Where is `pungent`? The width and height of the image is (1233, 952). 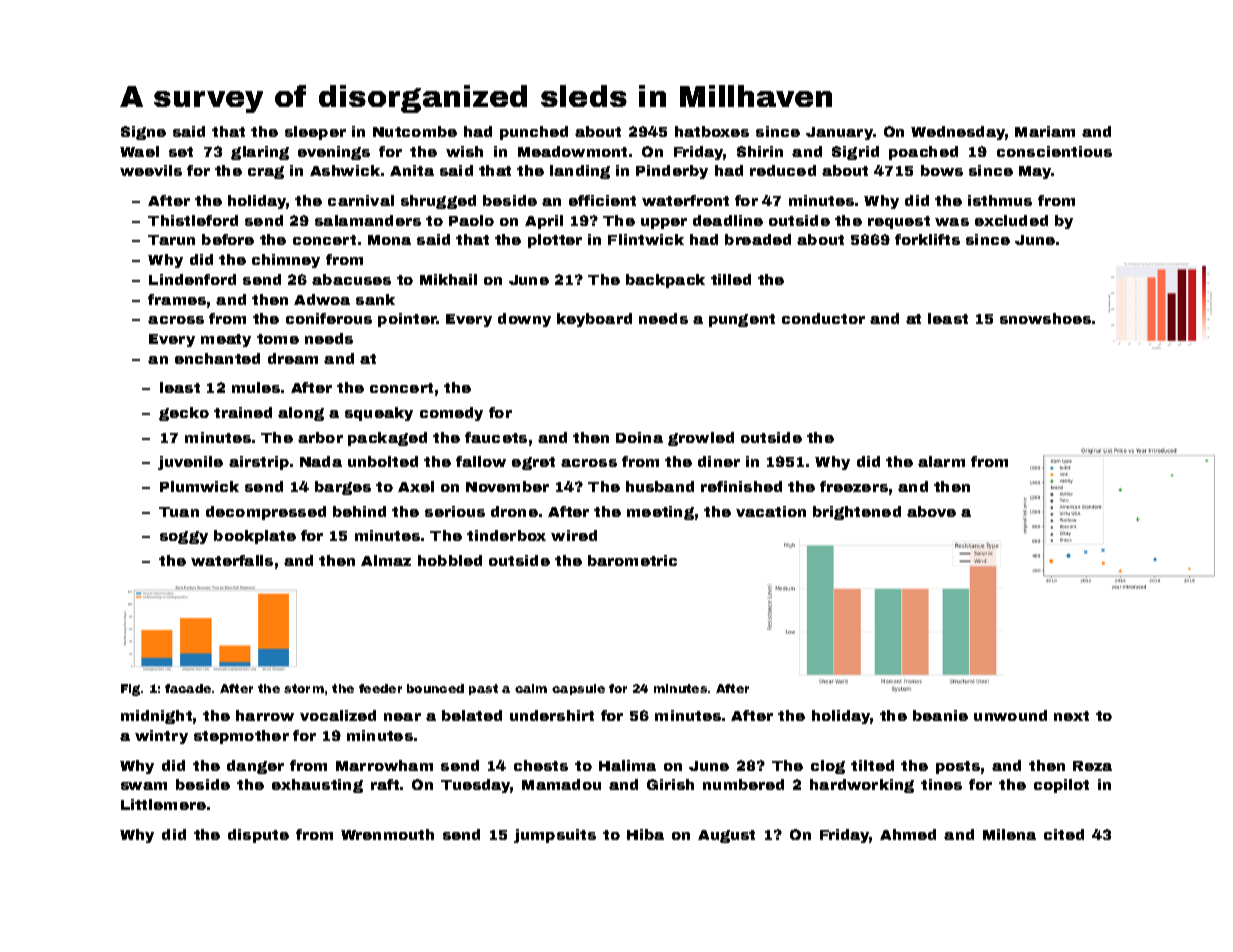 pungent is located at coordinates (742, 320).
